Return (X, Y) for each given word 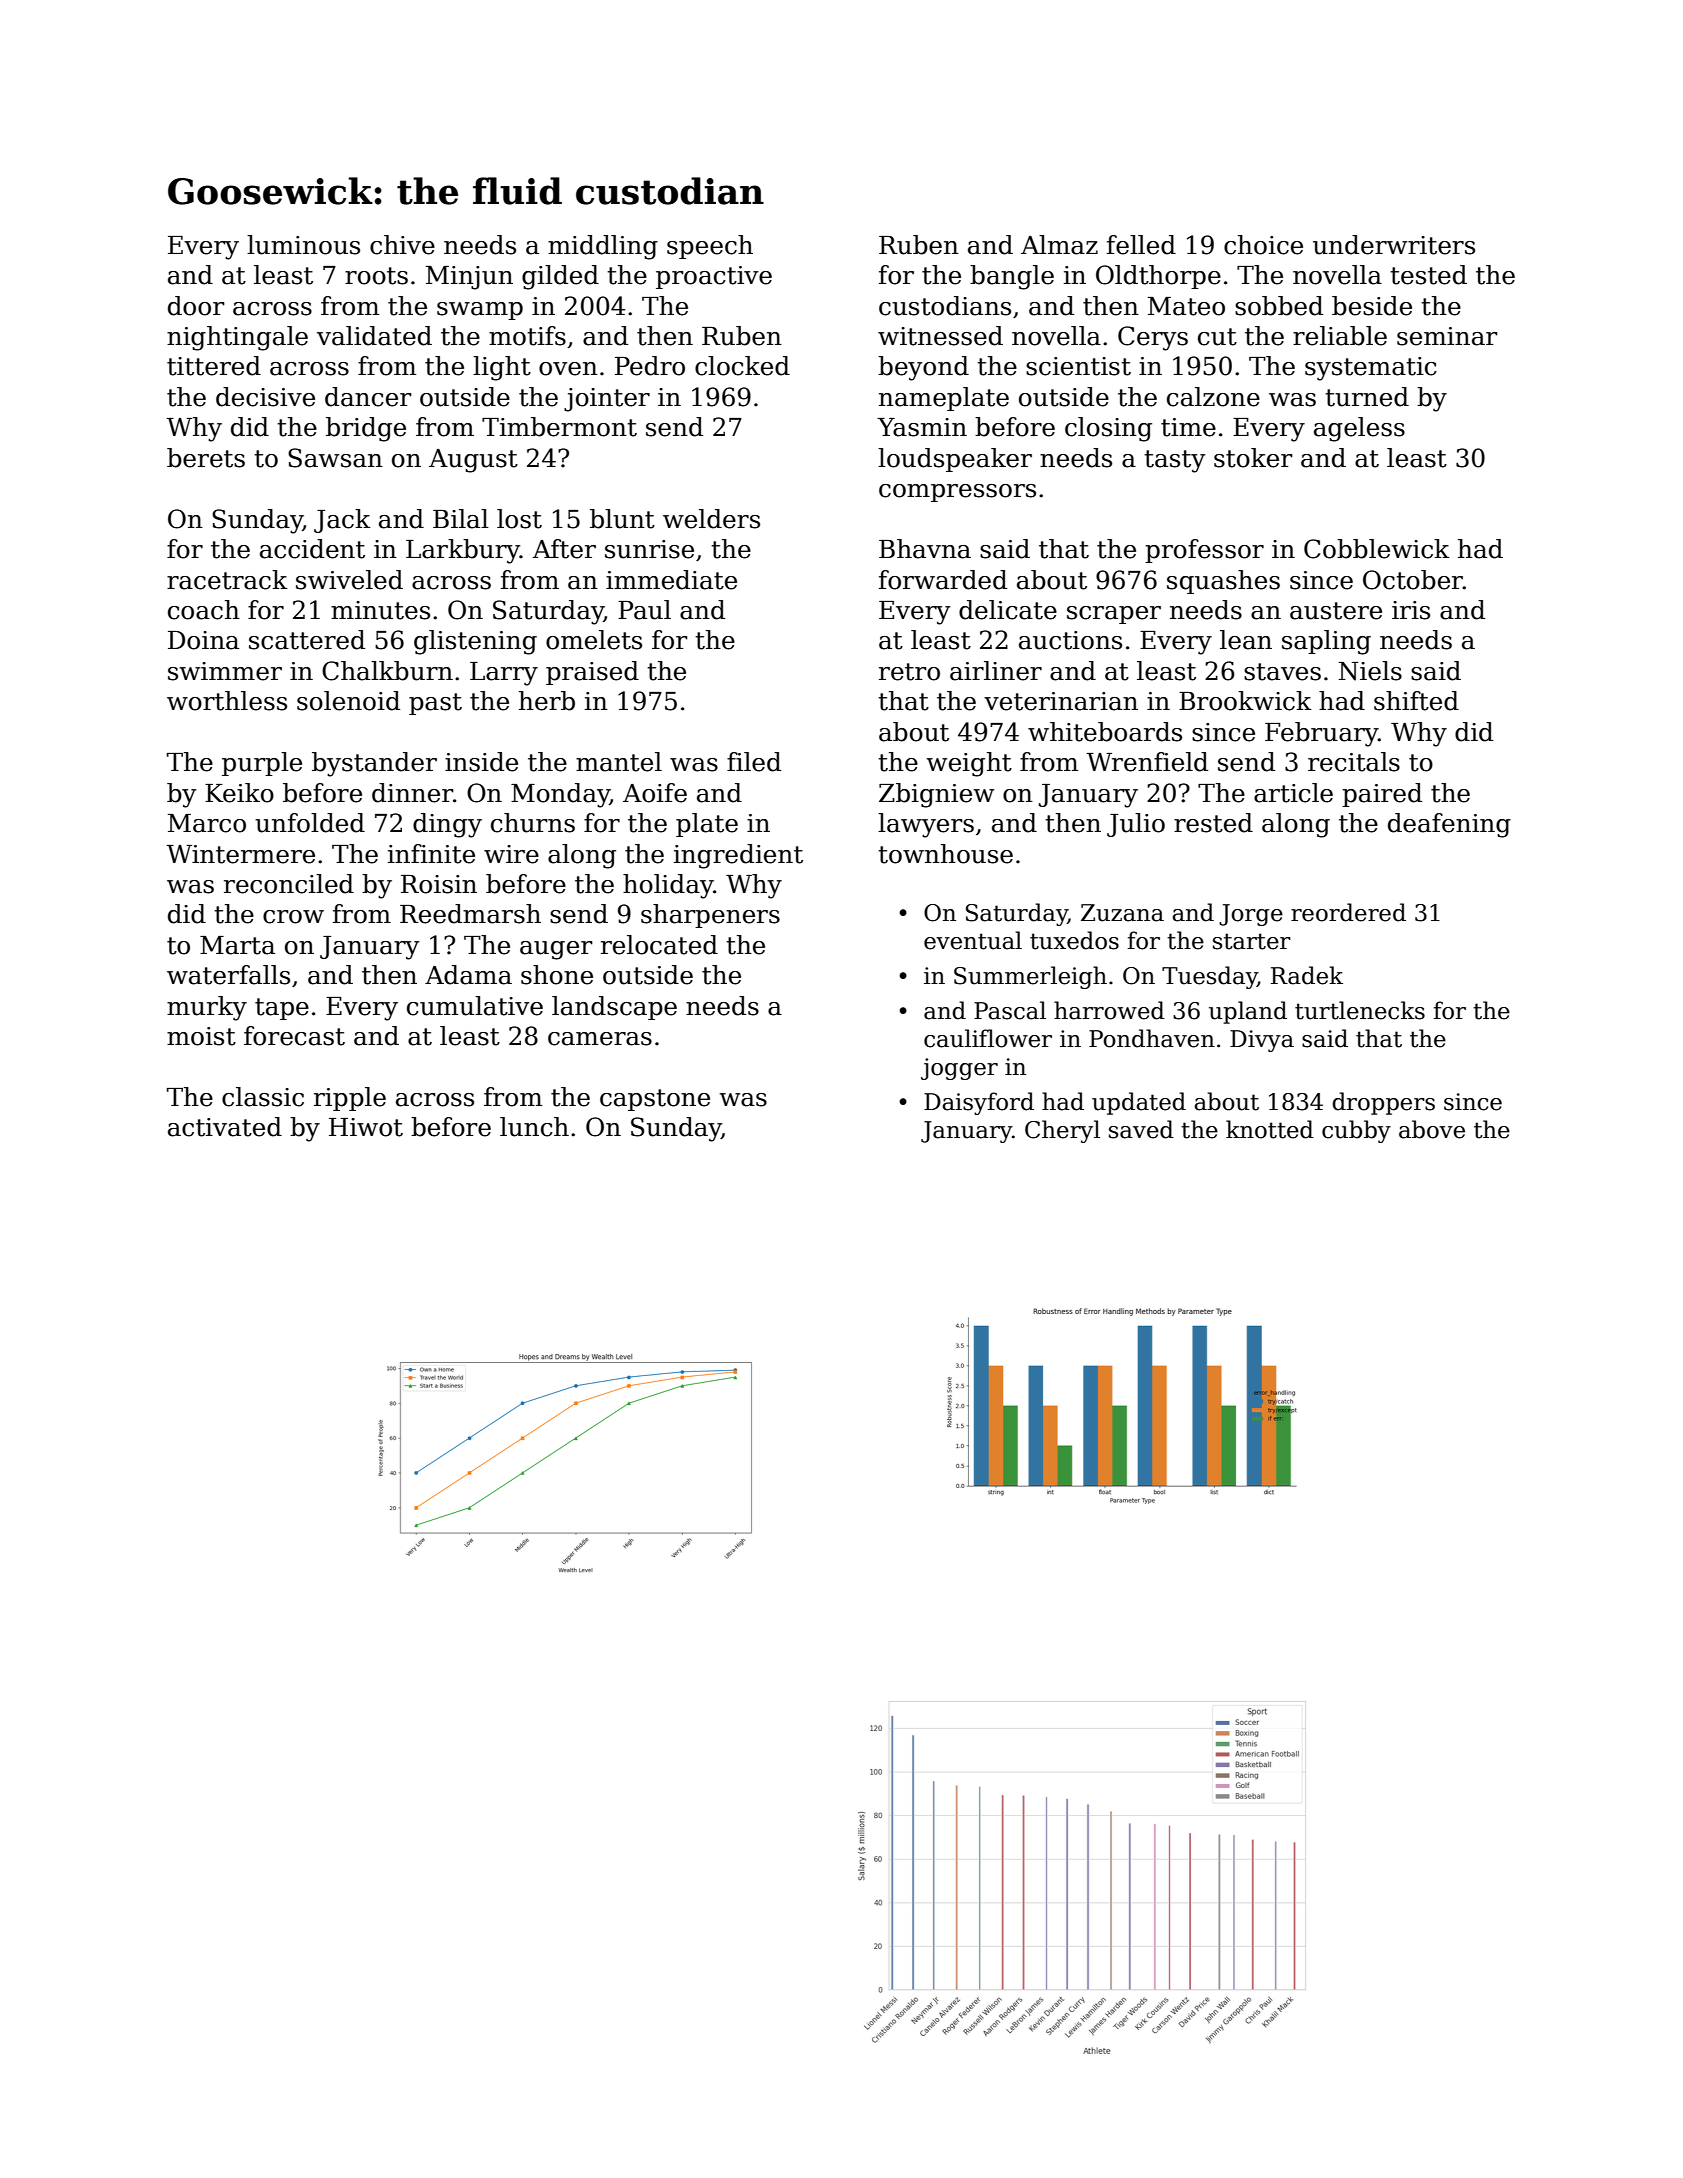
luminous (303, 245)
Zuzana (1122, 913)
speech (710, 247)
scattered (307, 640)
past (435, 704)
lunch (534, 1127)
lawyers (926, 825)
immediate (671, 580)
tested (1428, 275)
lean (1246, 640)
